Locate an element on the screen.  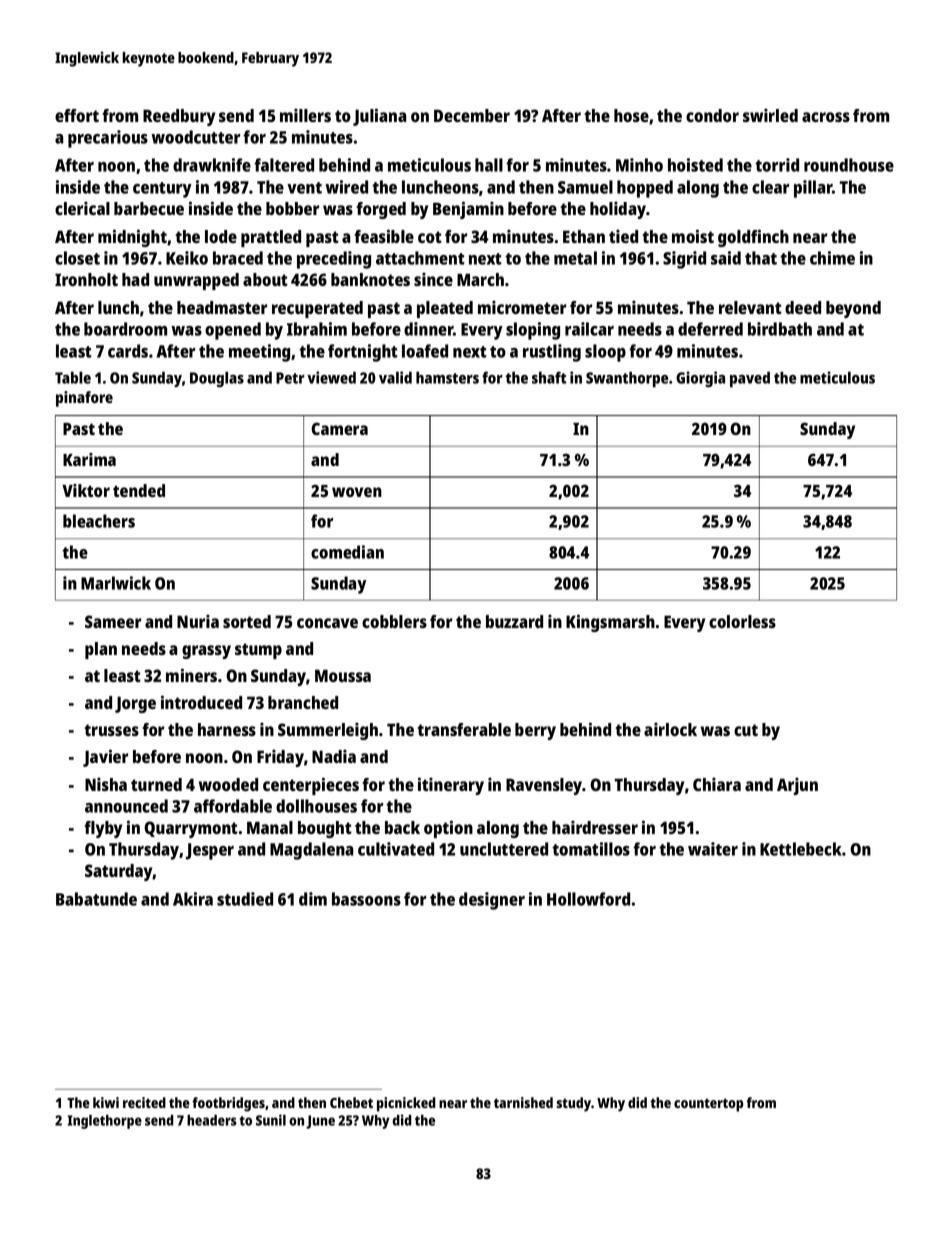
December is located at coordinates (472, 115).
